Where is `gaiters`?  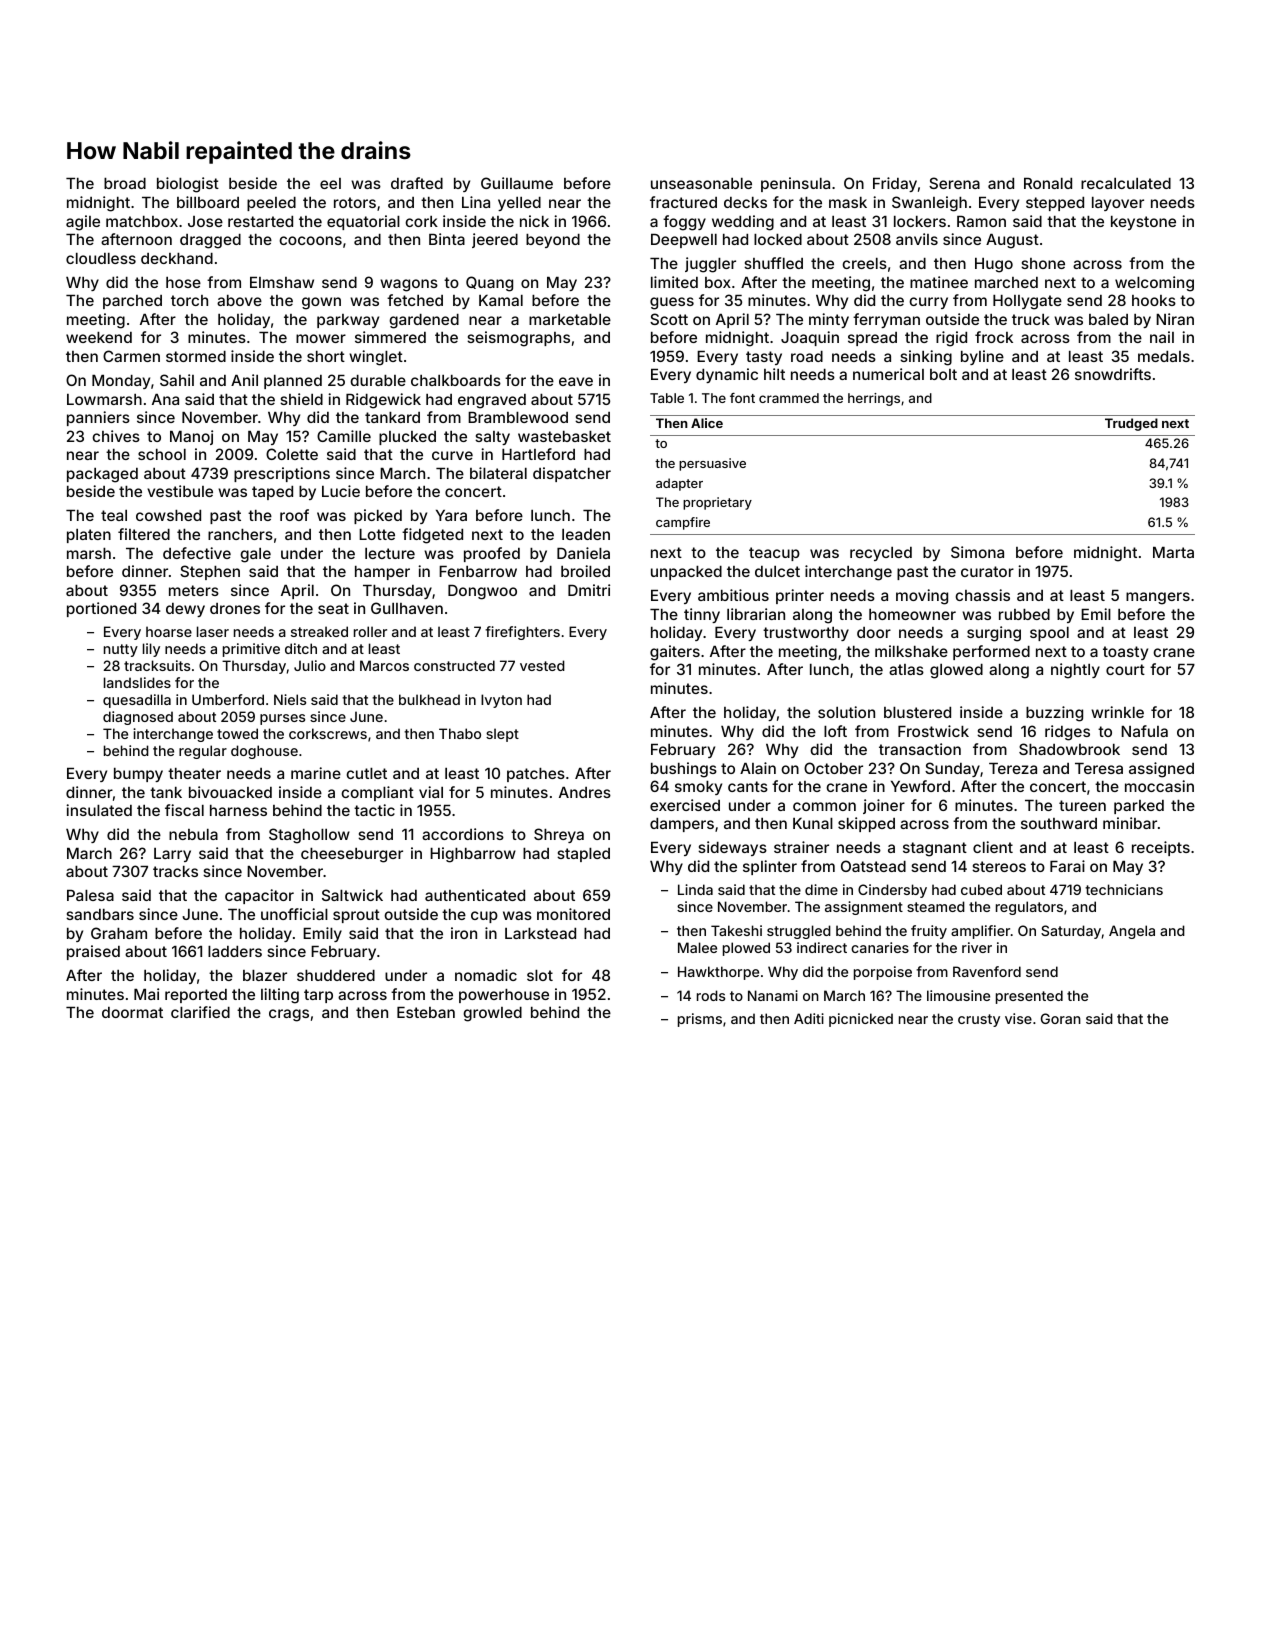 gaiters is located at coordinates (675, 653).
